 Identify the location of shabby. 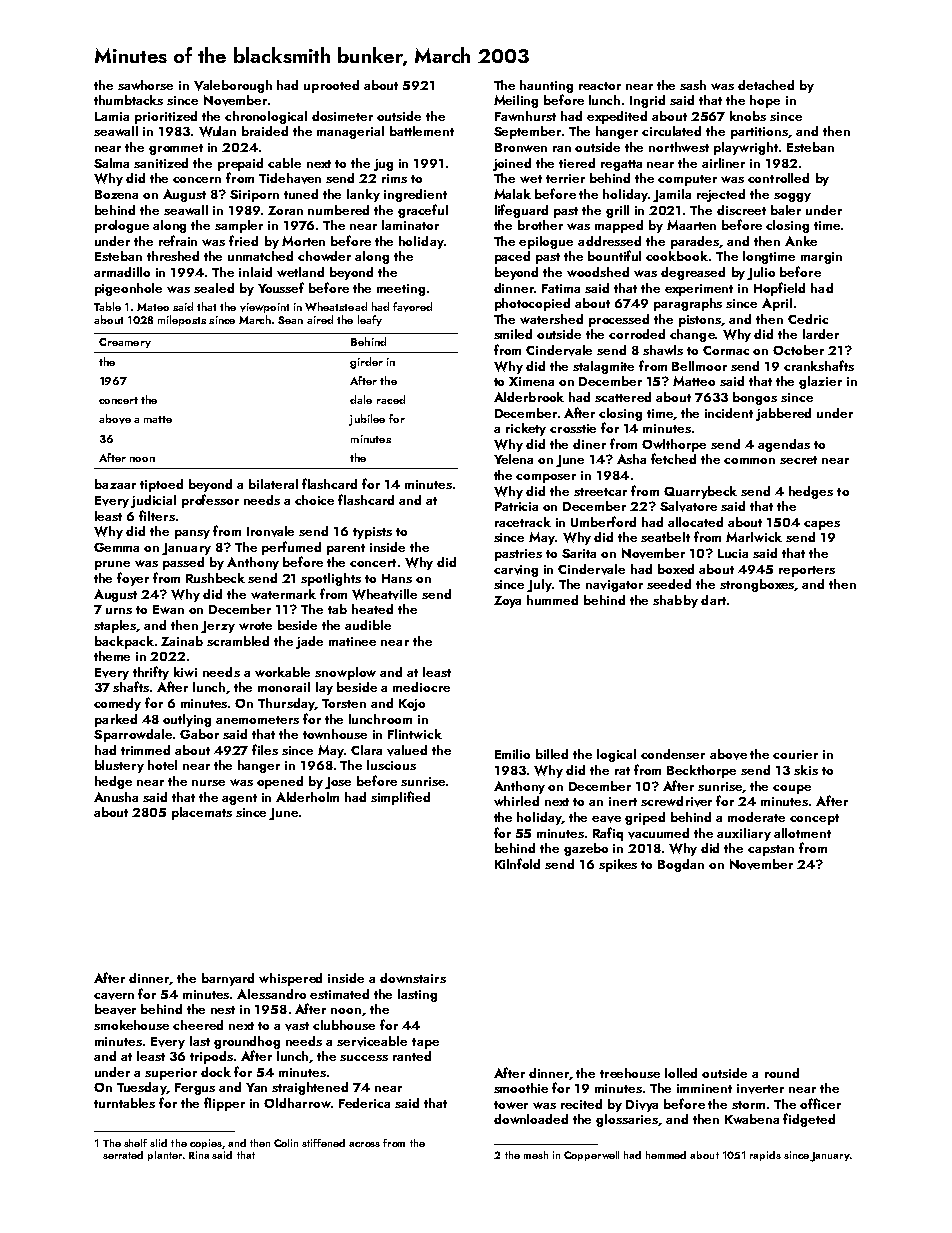
(675, 601).
